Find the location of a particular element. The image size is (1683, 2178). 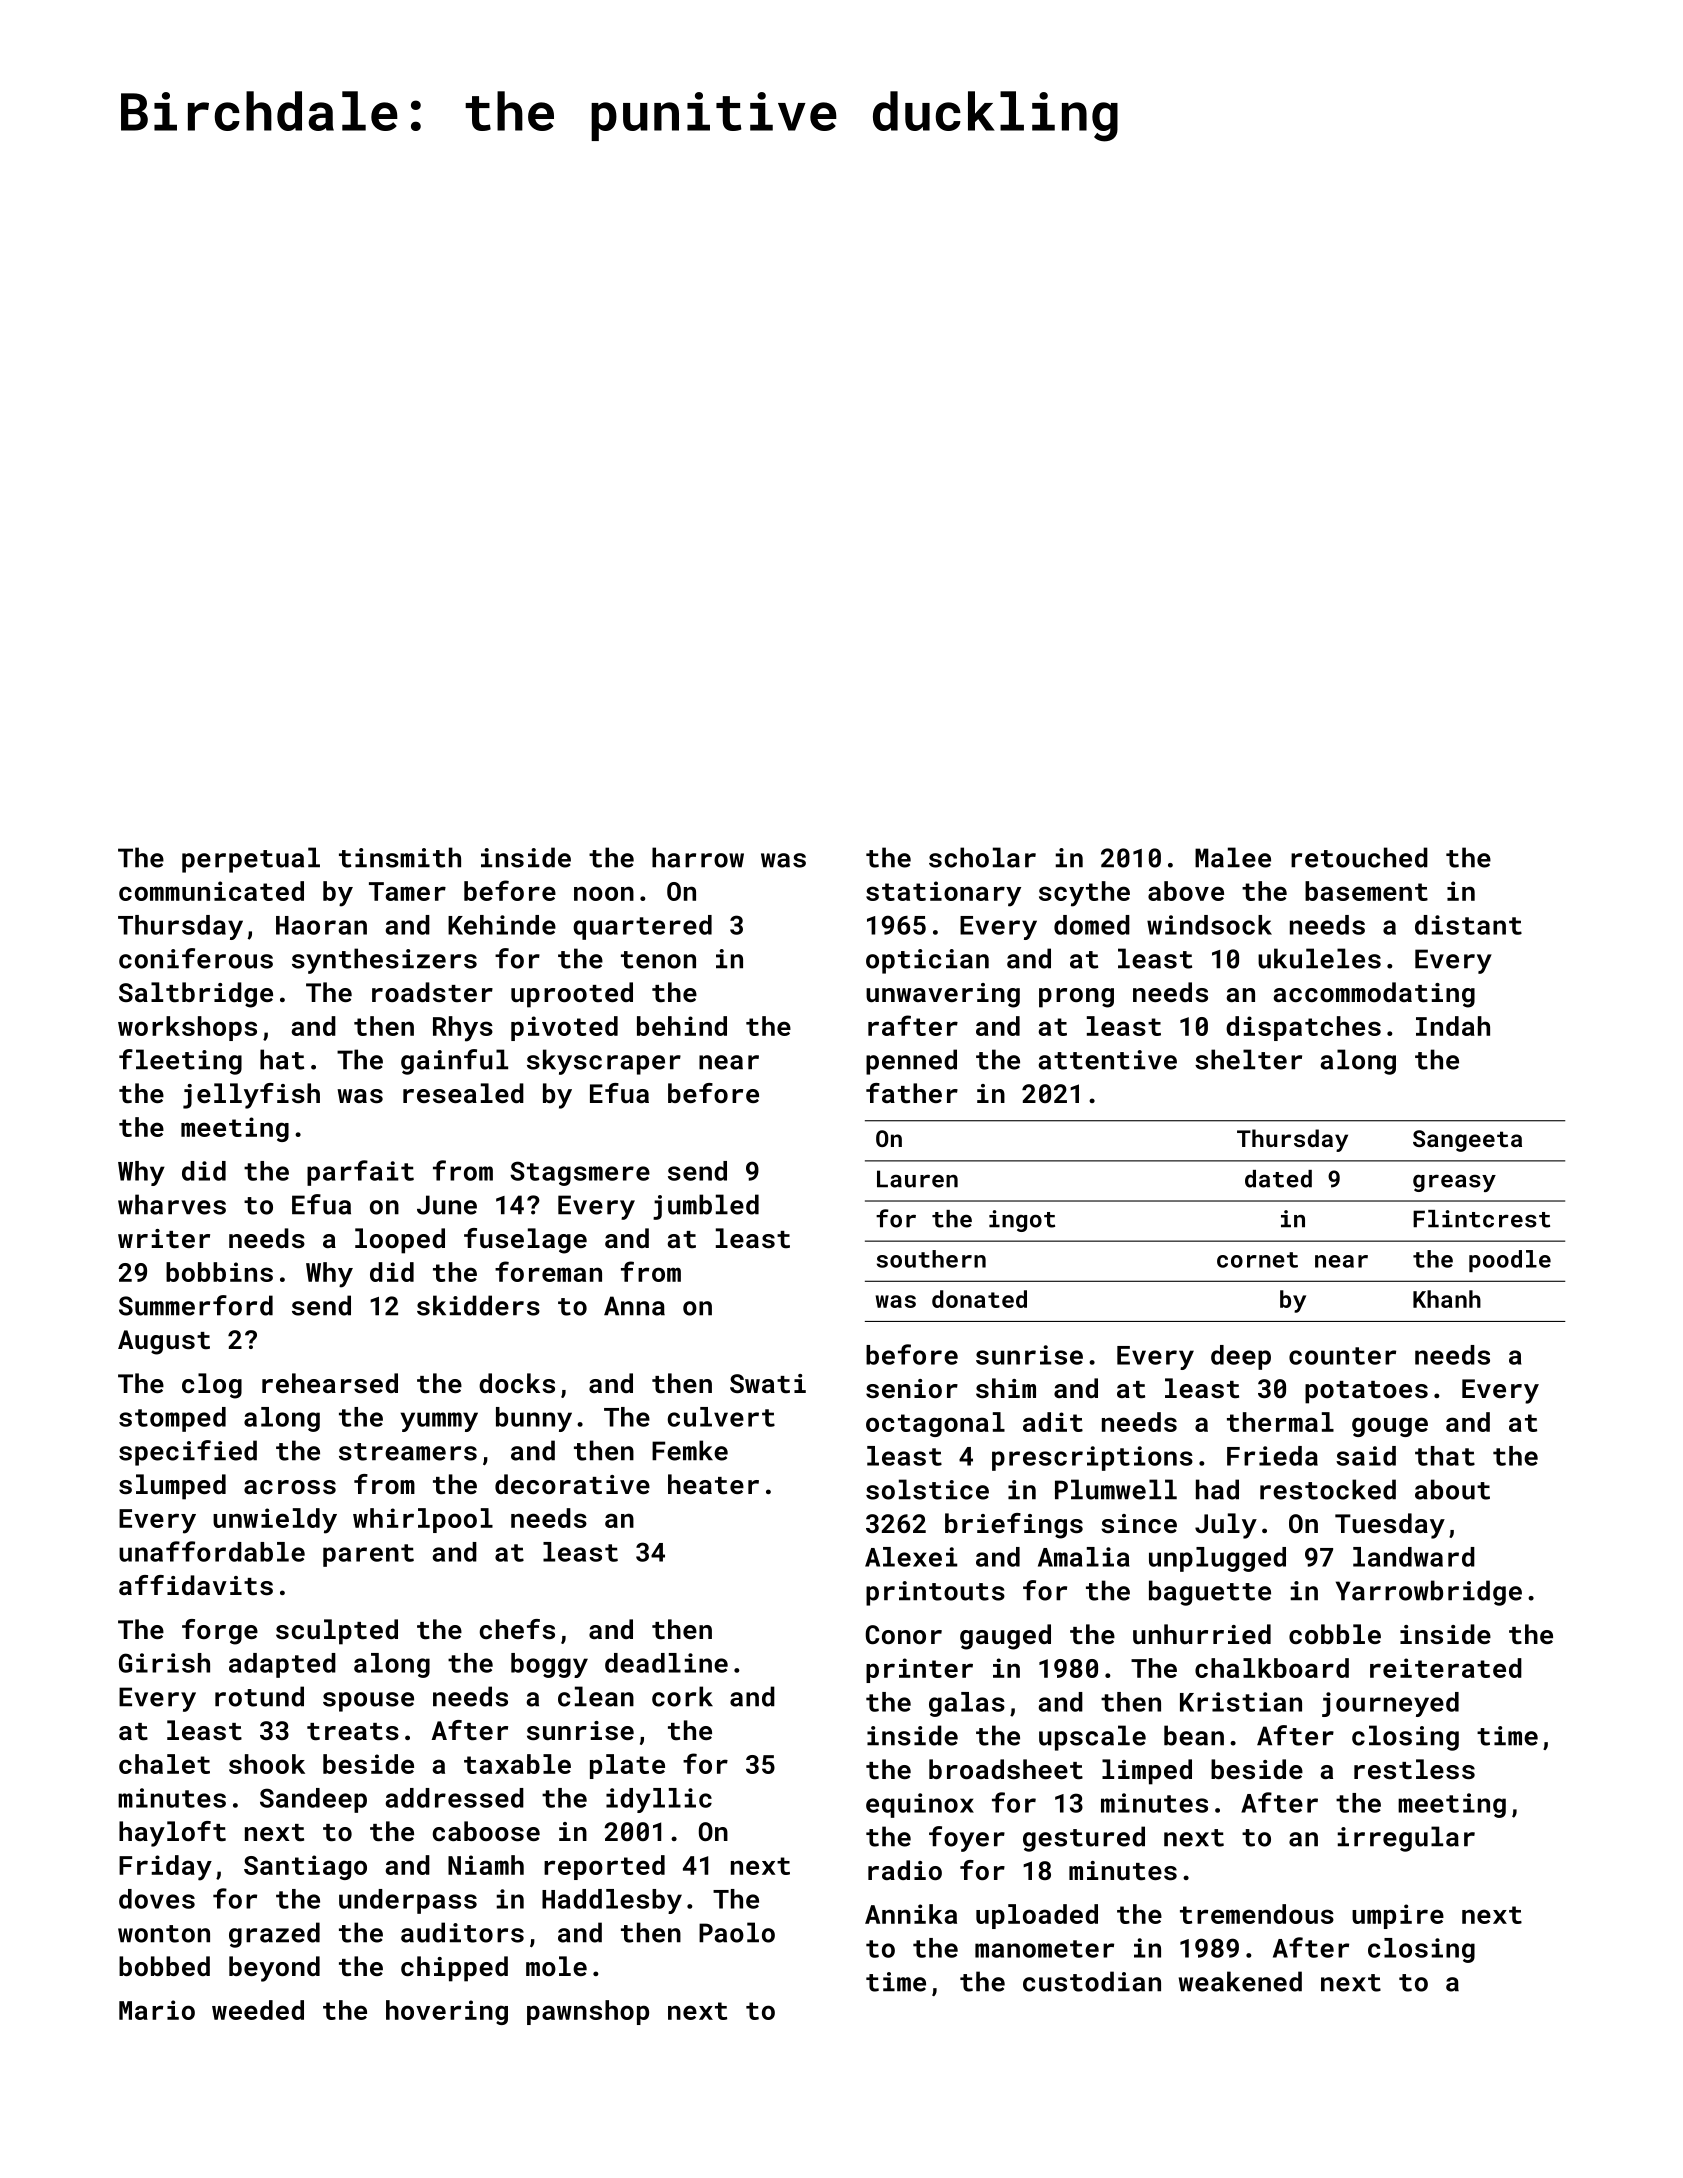

Indah is located at coordinates (1453, 1026).
